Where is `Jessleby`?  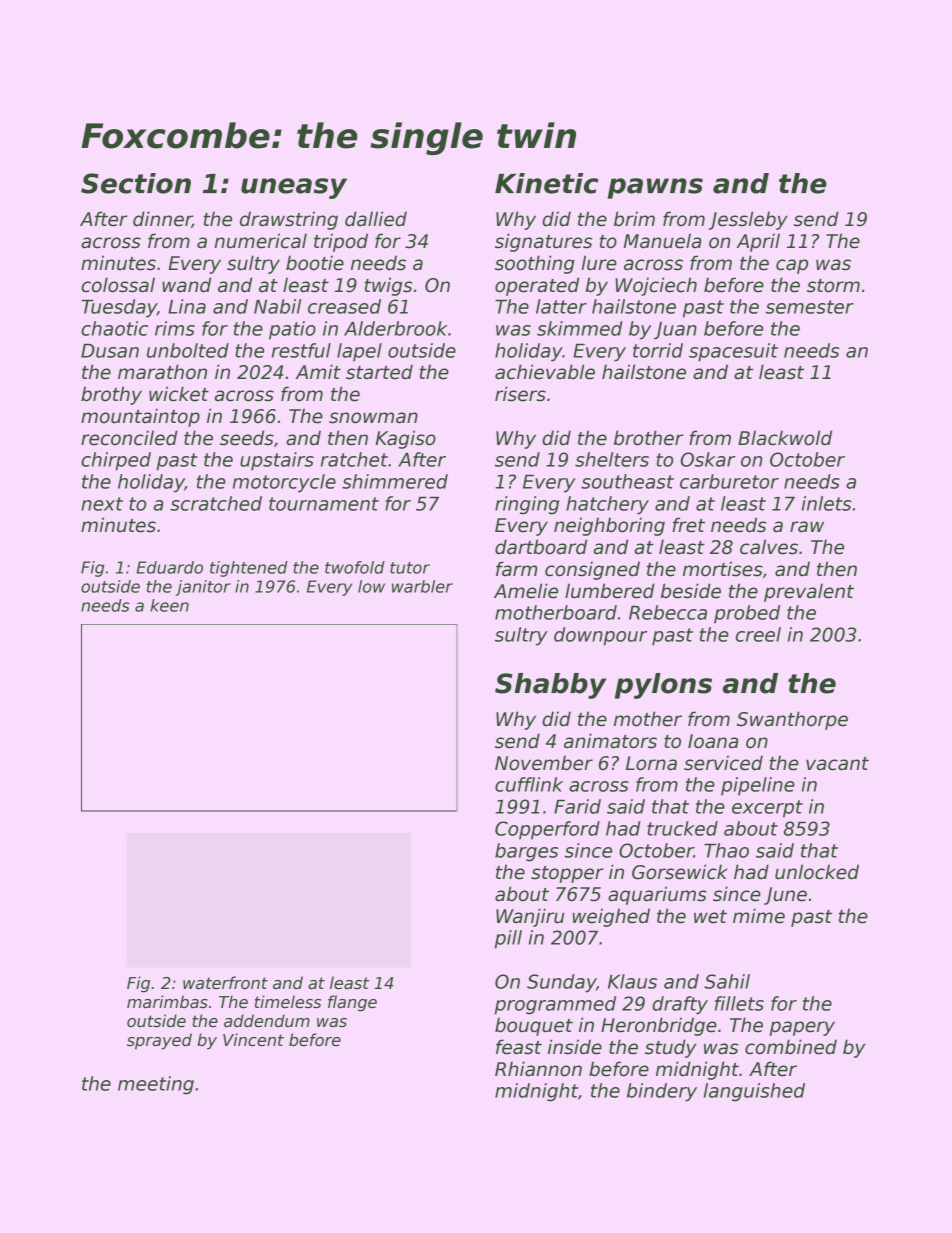
Jessleby is located at coordinates (748, 220).
